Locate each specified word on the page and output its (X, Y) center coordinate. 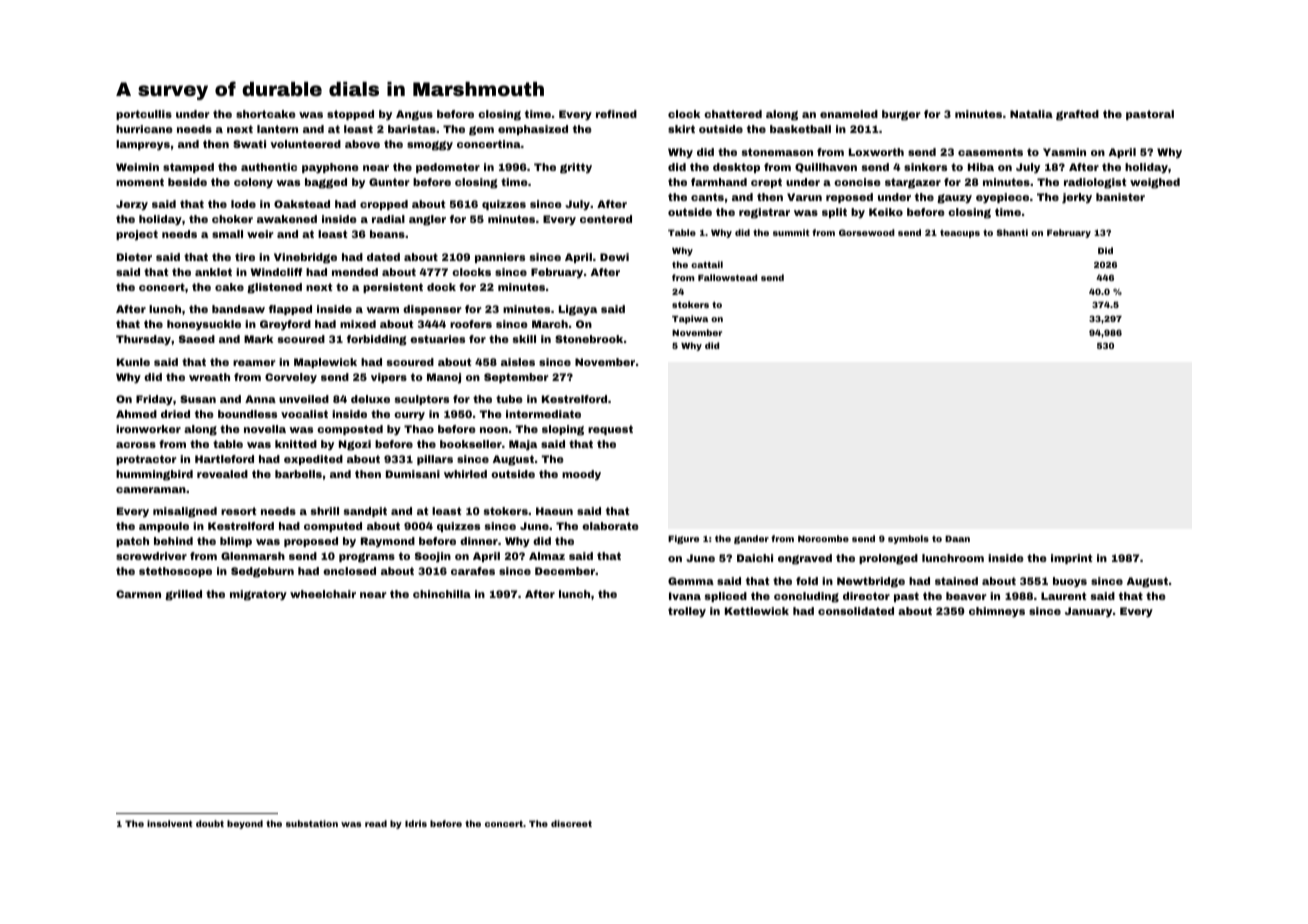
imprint (1071, 559)
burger (901, 115)
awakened (287, 219)
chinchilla (442, 594)
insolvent (170, 823)
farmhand (719, 182)
